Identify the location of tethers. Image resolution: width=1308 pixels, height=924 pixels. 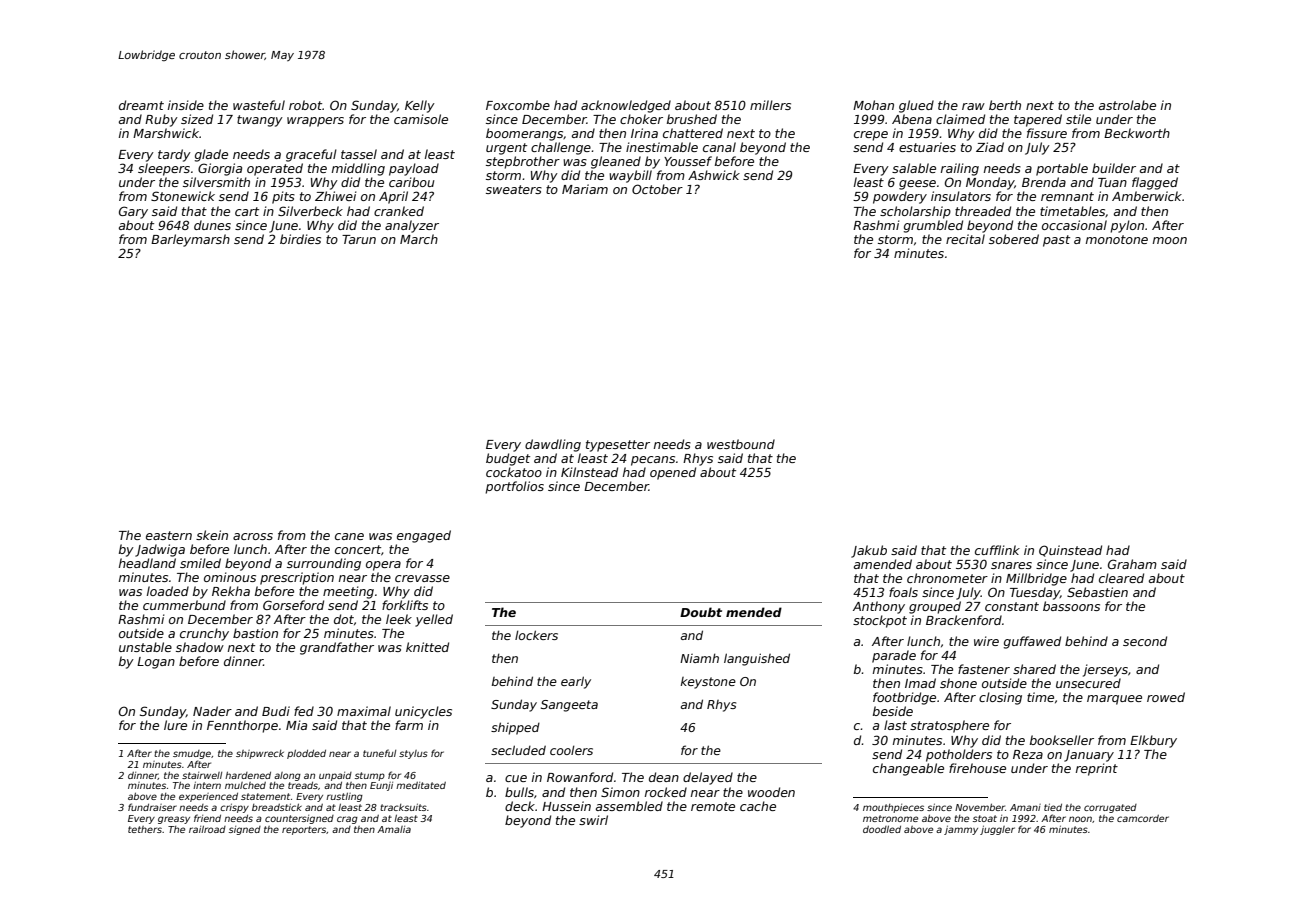
(145, 829).
